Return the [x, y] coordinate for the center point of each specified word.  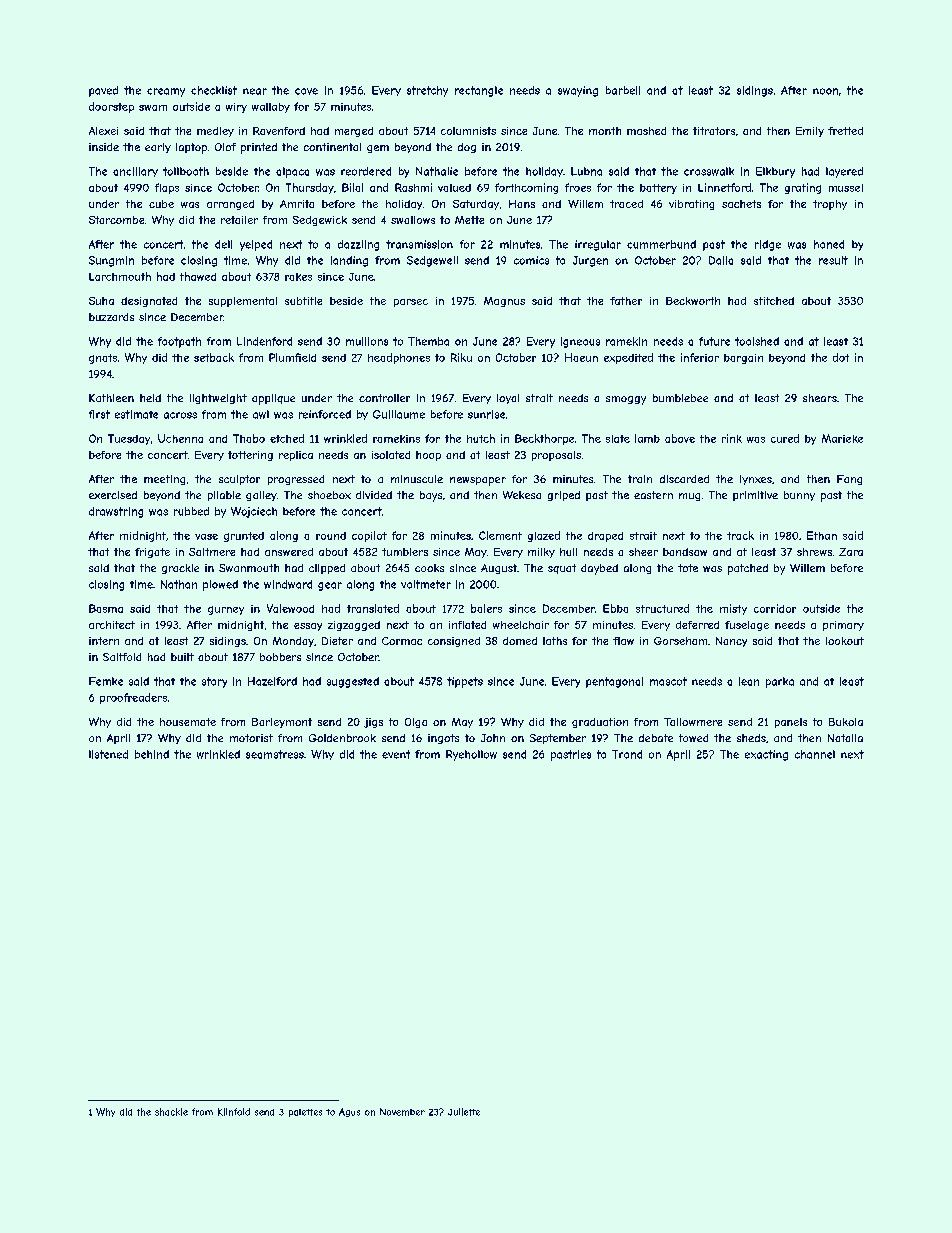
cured [785, 438]
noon [825, 91]
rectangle [479, 91]
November [402, 1112]
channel [815, 754]
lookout [845, 641]
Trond [627, 754]
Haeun [581, 357]
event [396, 754]
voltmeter [426, 584]
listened [108, 754]
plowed [220, 585]
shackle [171, 1112]
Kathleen [111, 398]
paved [103, 91]
